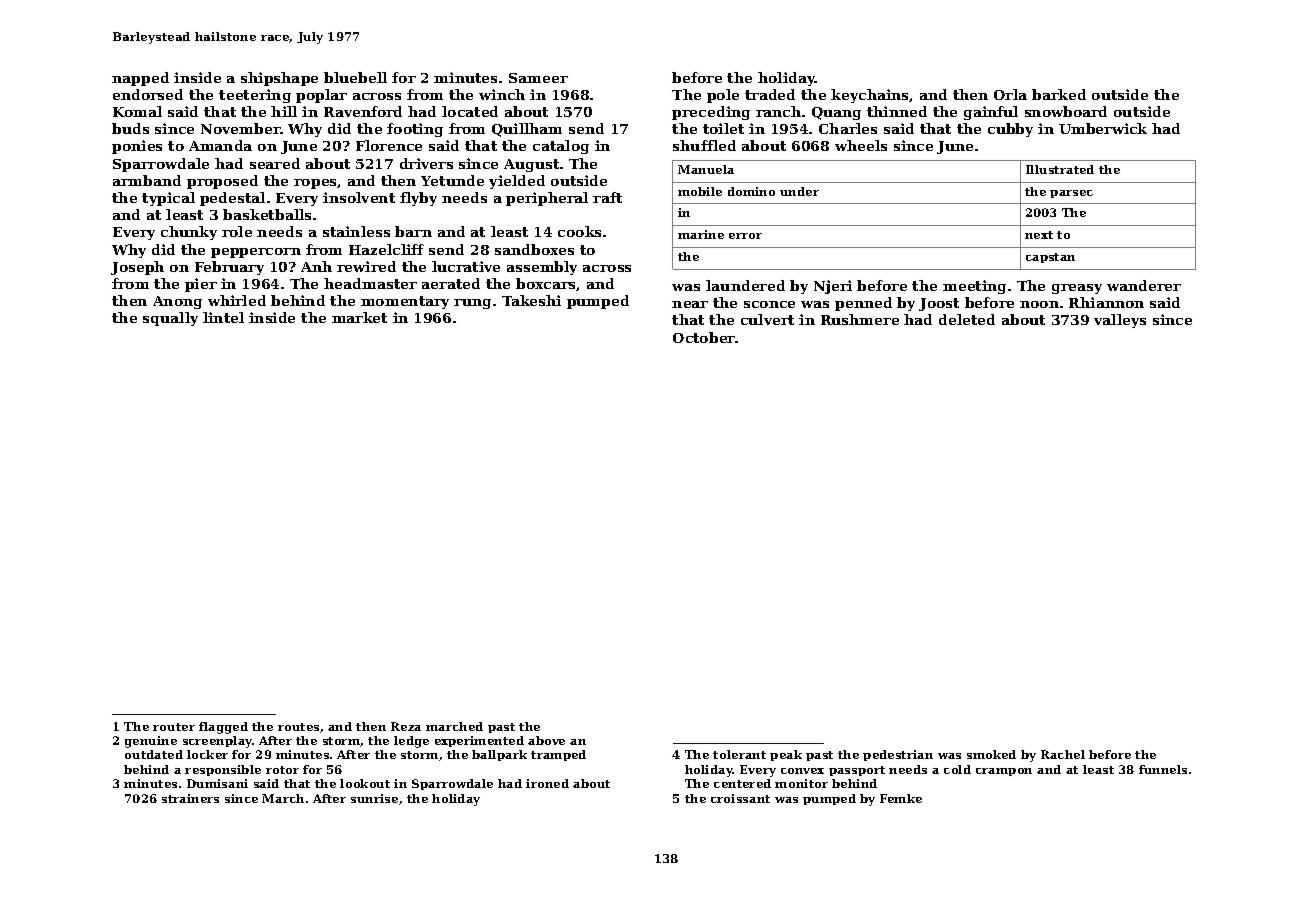 Image resolution: width=1308 pixels, height=924 pixels. I want to click on buds, so click(130, 128).
